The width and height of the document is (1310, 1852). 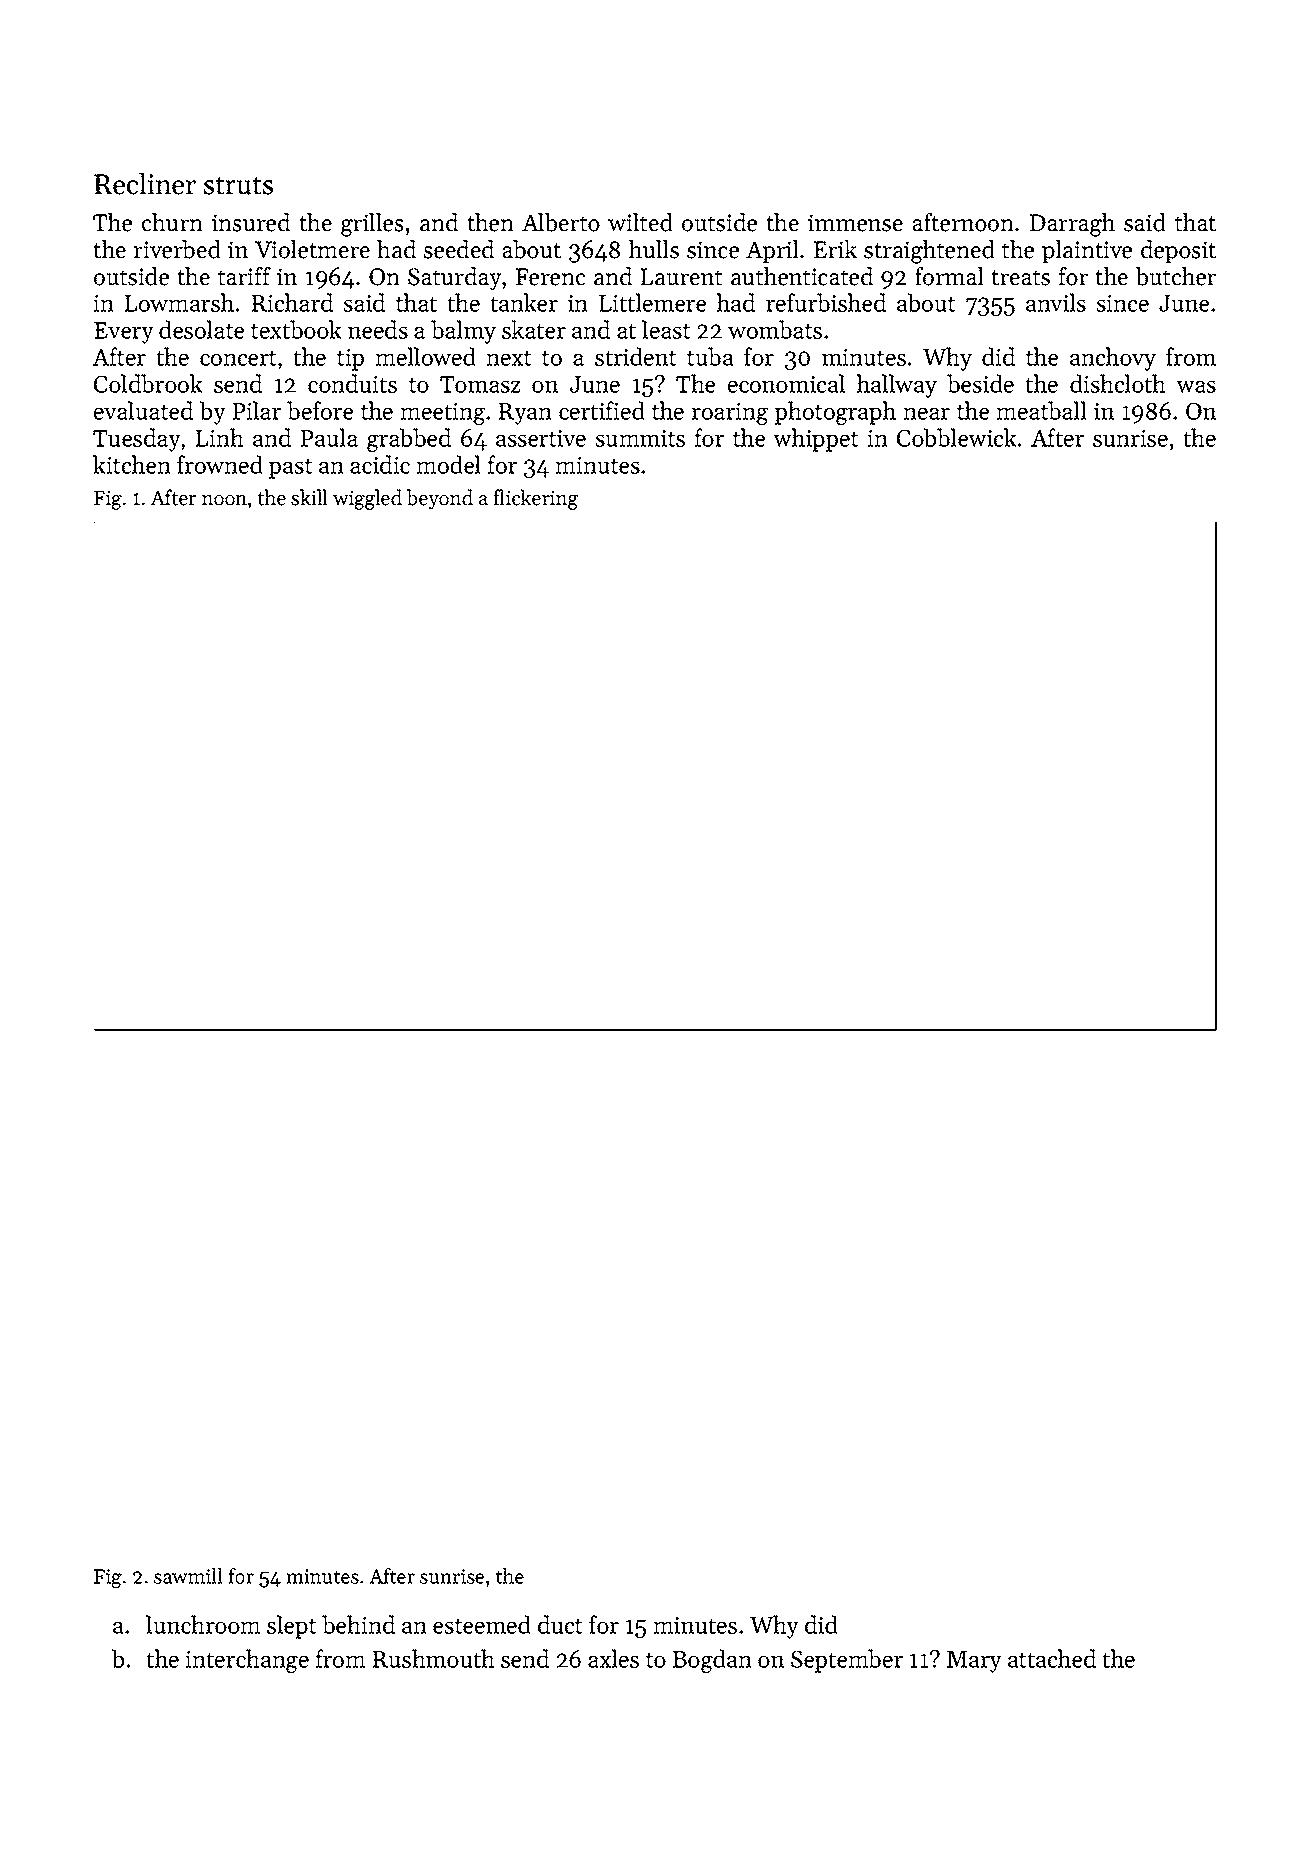 What do you see at coordinates (482, 1624) in the document?
I see `esteemed` at bounding box center [482, 1624].
